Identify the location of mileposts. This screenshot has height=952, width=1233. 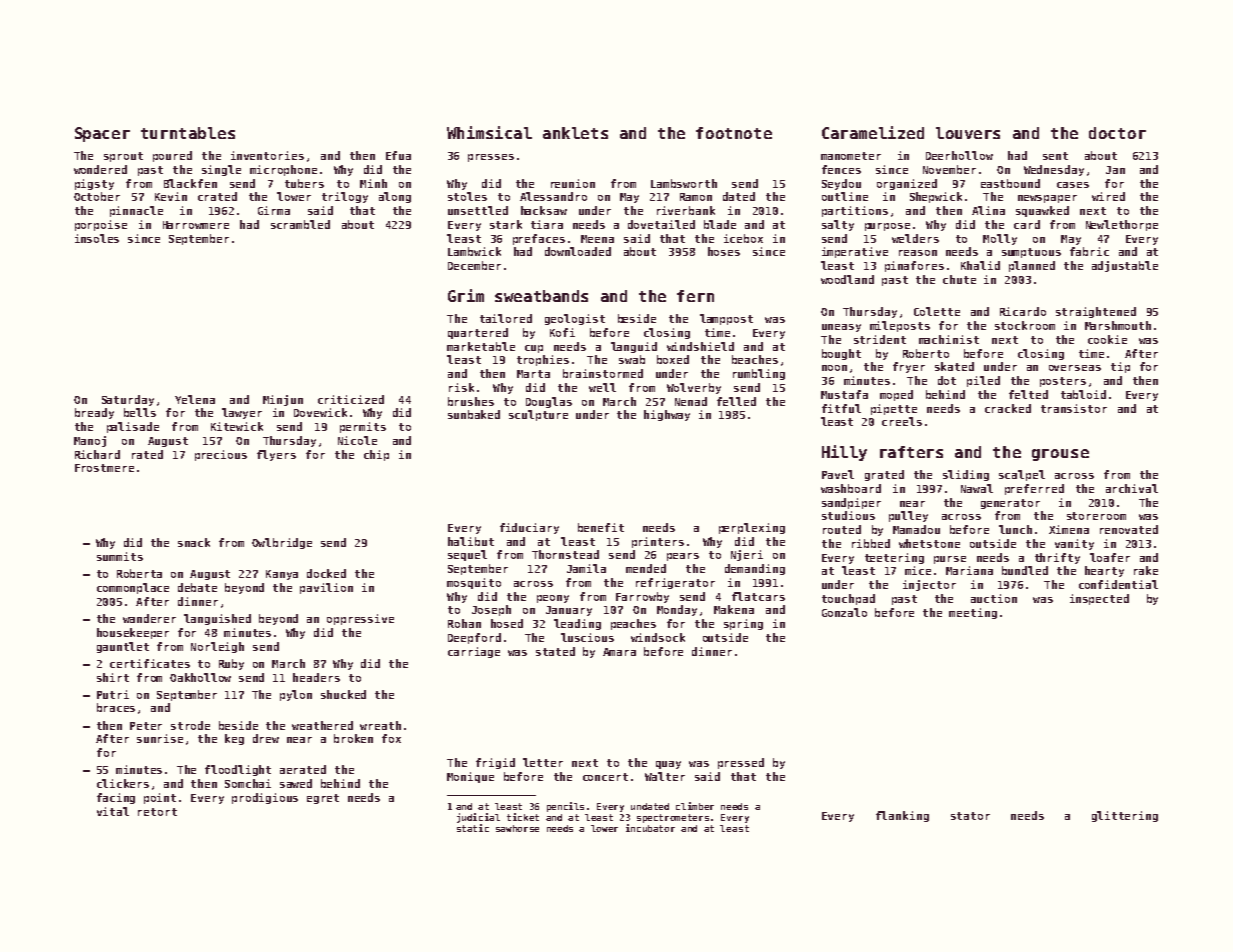
(900, 326).
